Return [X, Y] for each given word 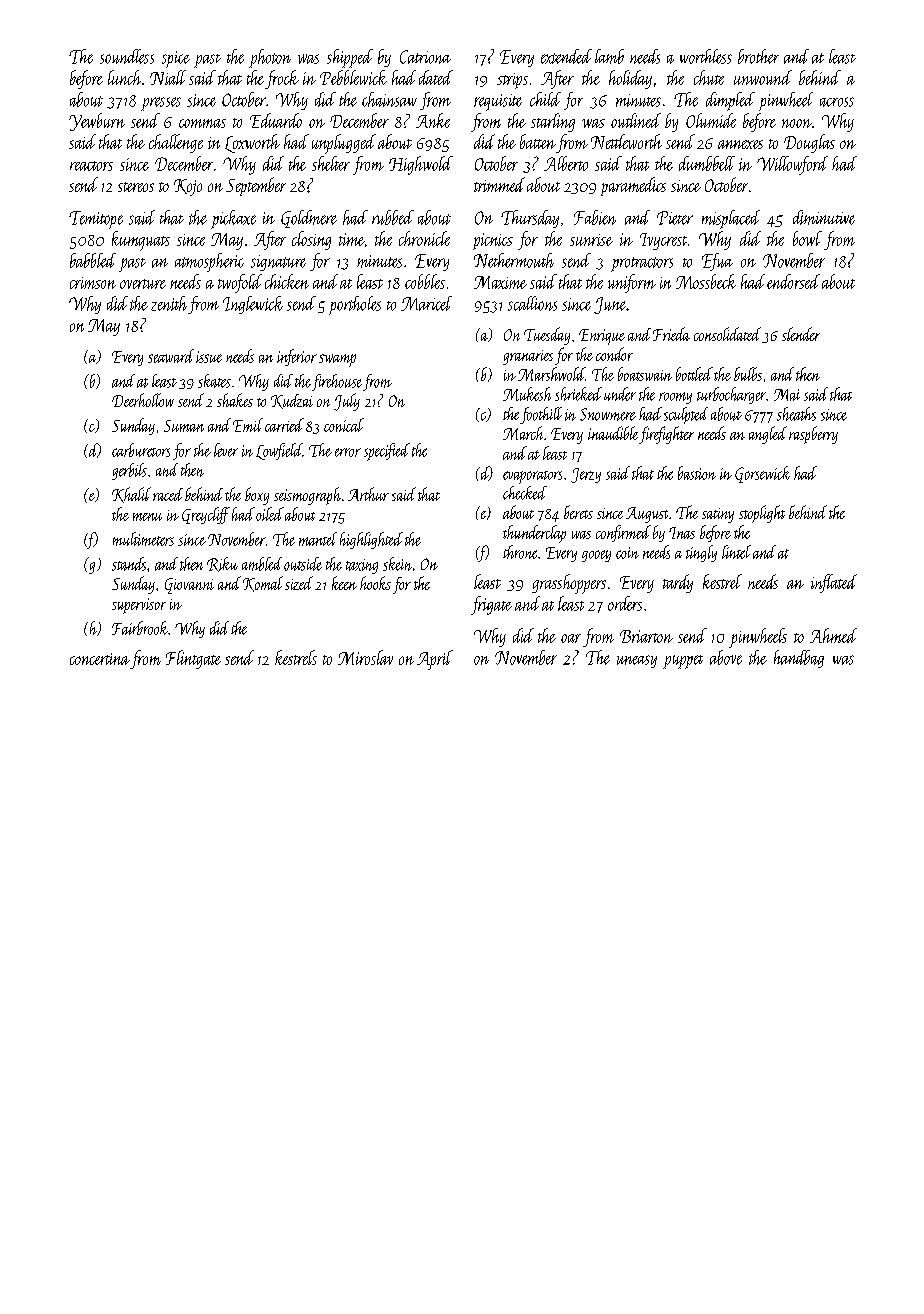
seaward [171, 356]
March [523, 433]
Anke [433, 120]
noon [797, 123]
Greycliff [206, 515]
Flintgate [193, 659]
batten [538, 141]
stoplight [762, 514]
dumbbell [707, 163]
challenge [176, 143]
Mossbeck [706, 281]
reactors [91, 166]
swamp [337, 360]
